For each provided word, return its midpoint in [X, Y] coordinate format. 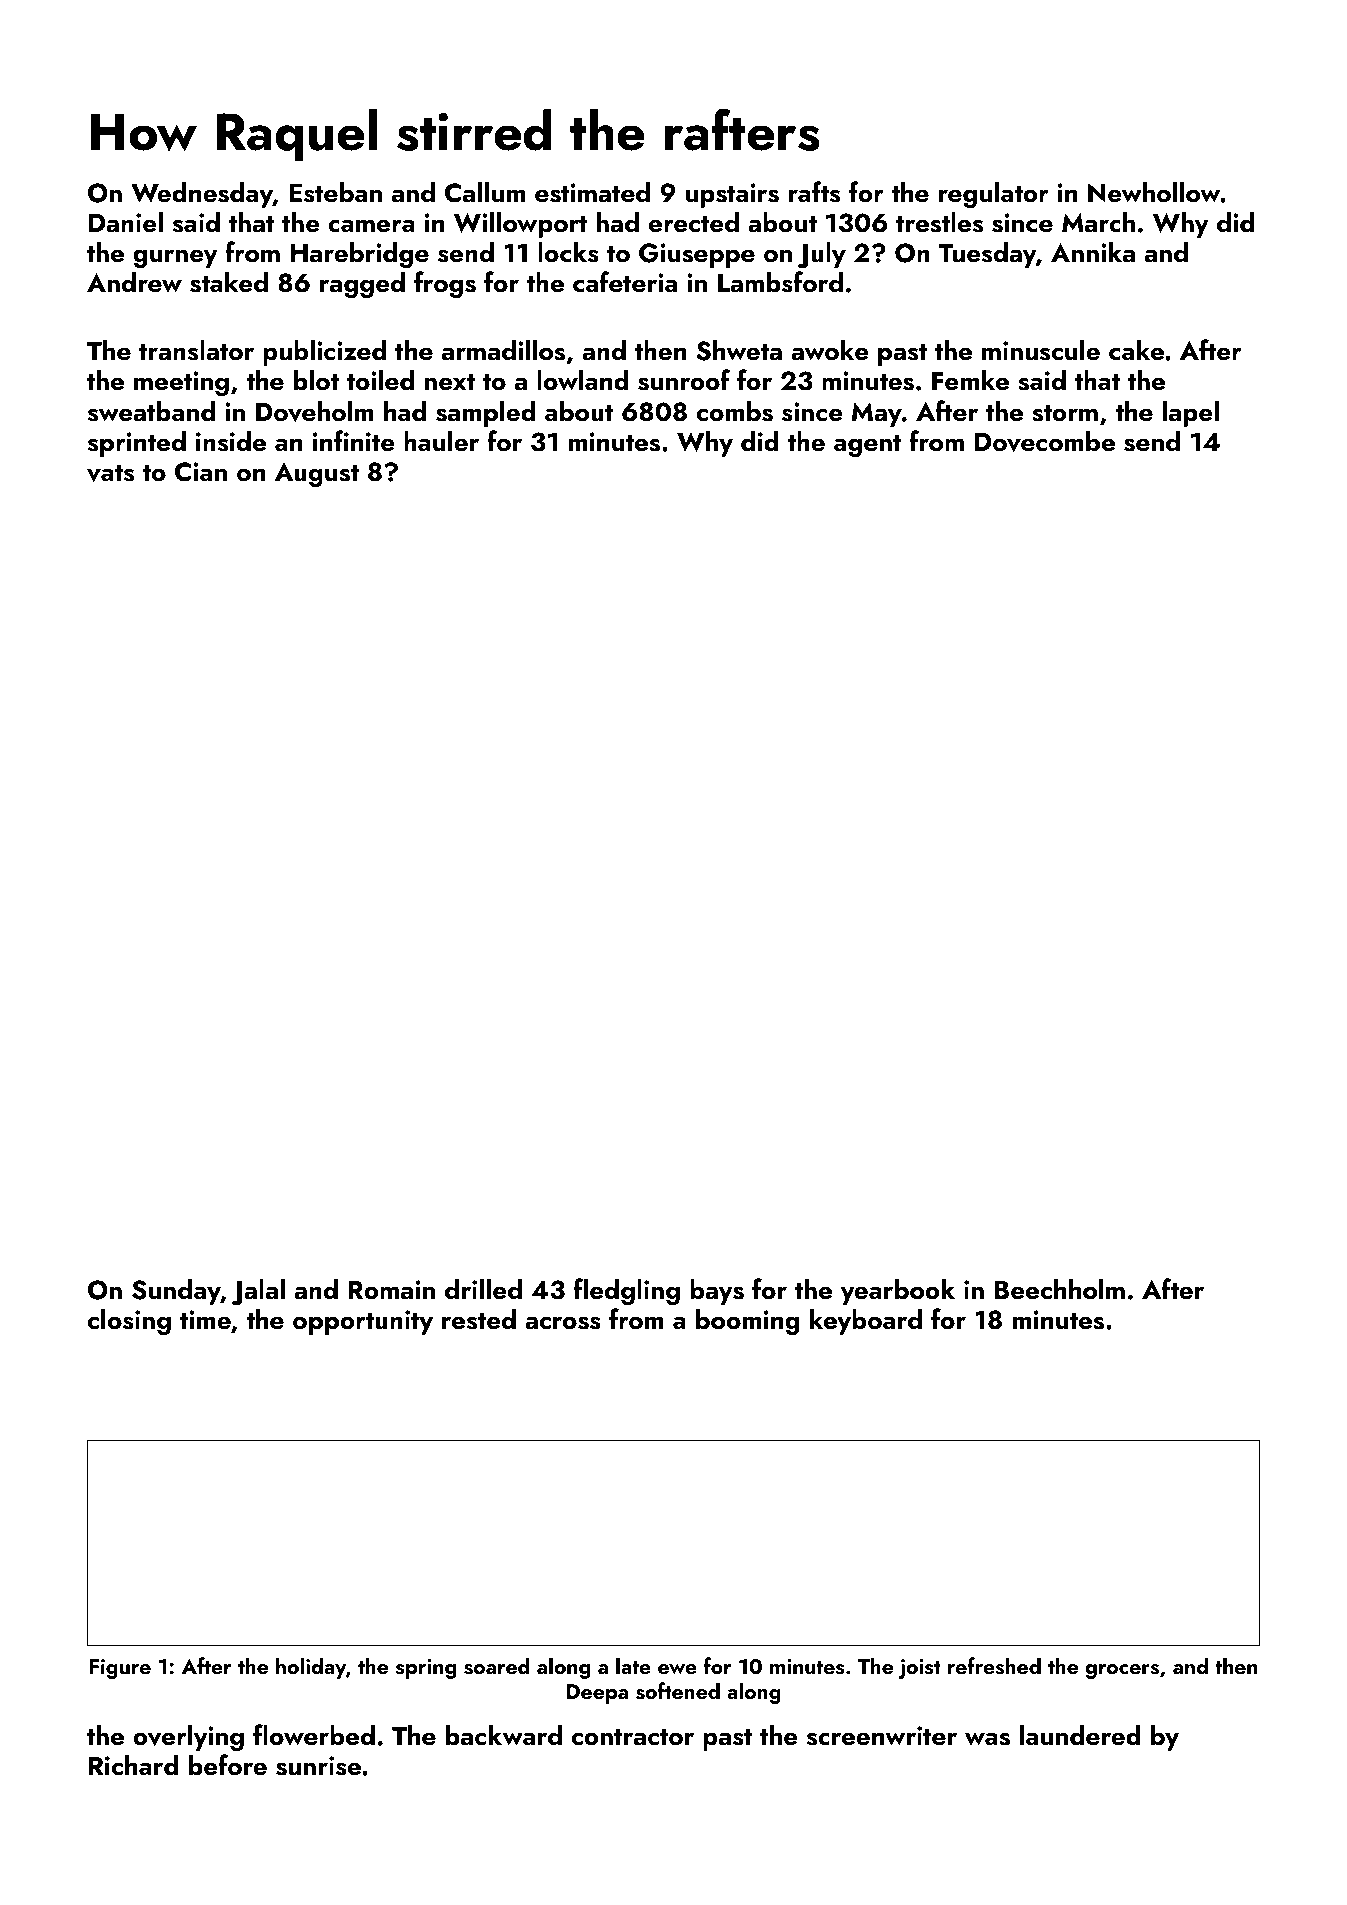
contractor [633, 1737]
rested [479, 1319]
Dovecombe [1045, 441]
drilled [483, 1288]
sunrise [318, 1766]
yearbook [897, 1291]
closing [129, 1321]
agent [868, 446]
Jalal [258, 1291]
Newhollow [1154, 192]
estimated [592, 192]
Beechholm [1060, 1289]
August [316, 474]
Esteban [335, 192]
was [987, 1739]
